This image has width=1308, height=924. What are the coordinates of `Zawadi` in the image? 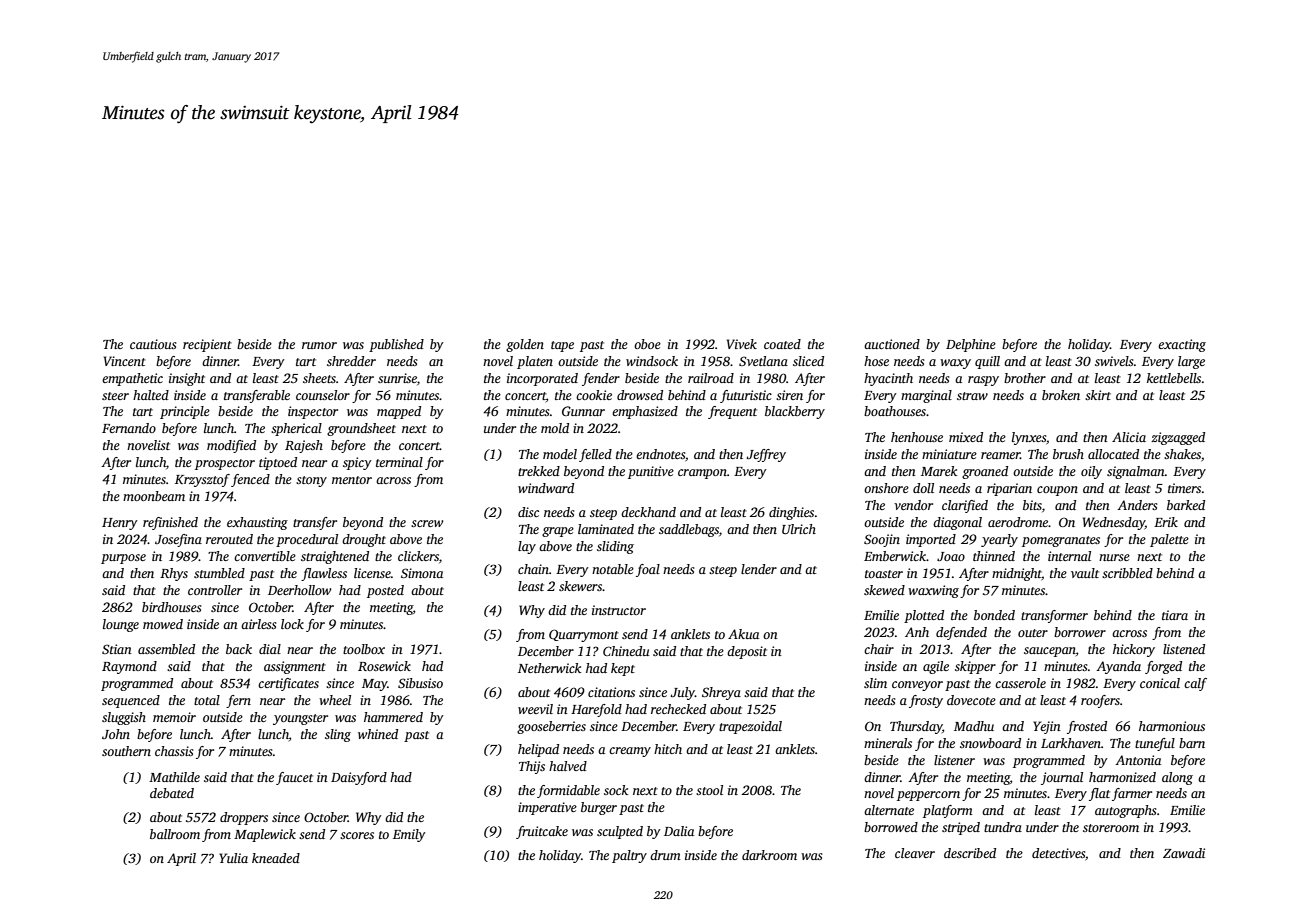 It's located at (1184, 853).
